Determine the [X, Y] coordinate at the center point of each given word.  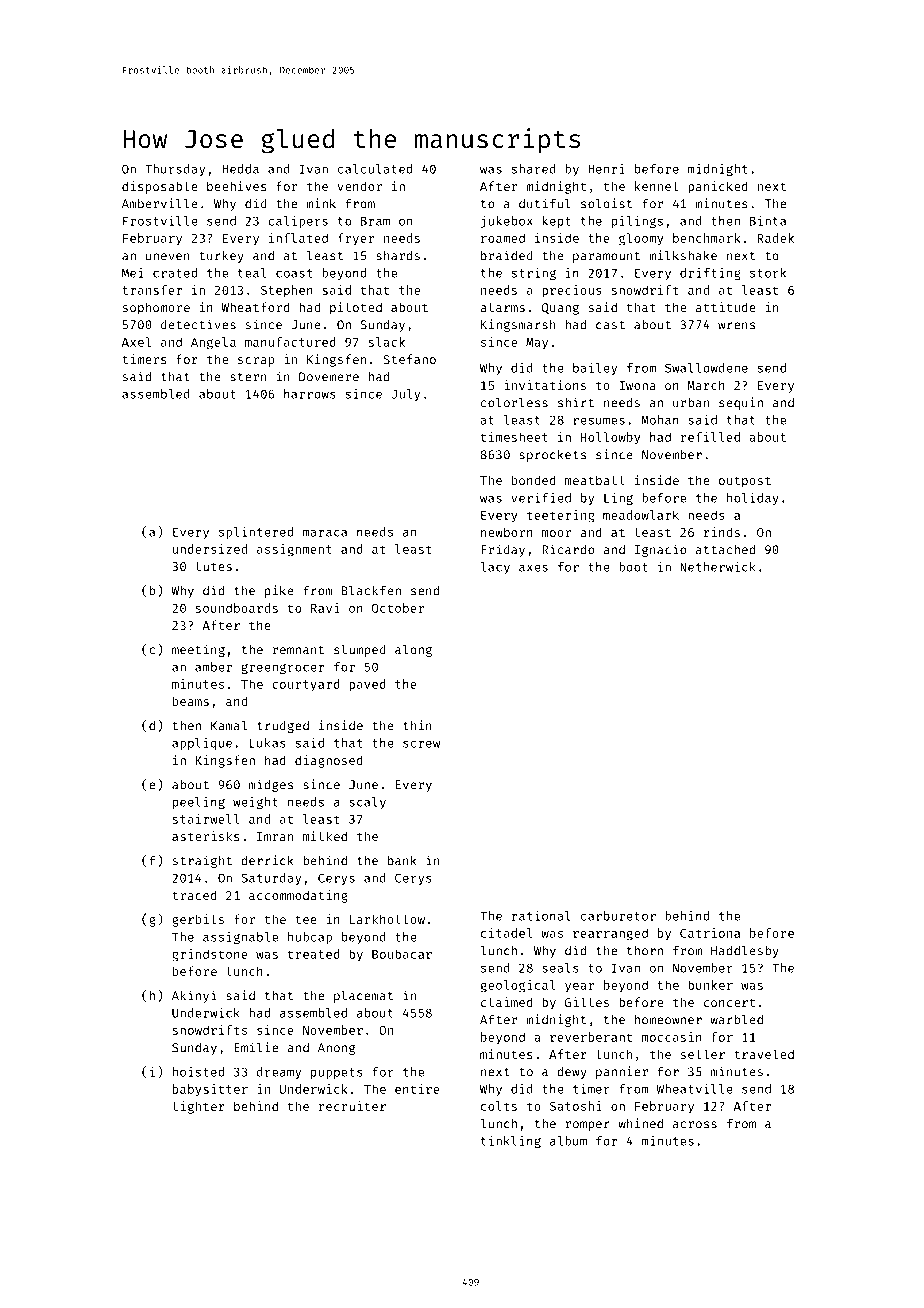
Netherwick [718, 567]
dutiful [545, 203]
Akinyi [194, 996]
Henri [606, 169]
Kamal [229, 726]
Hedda [240, 169]
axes [533, 568]
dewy [572, 1072]
